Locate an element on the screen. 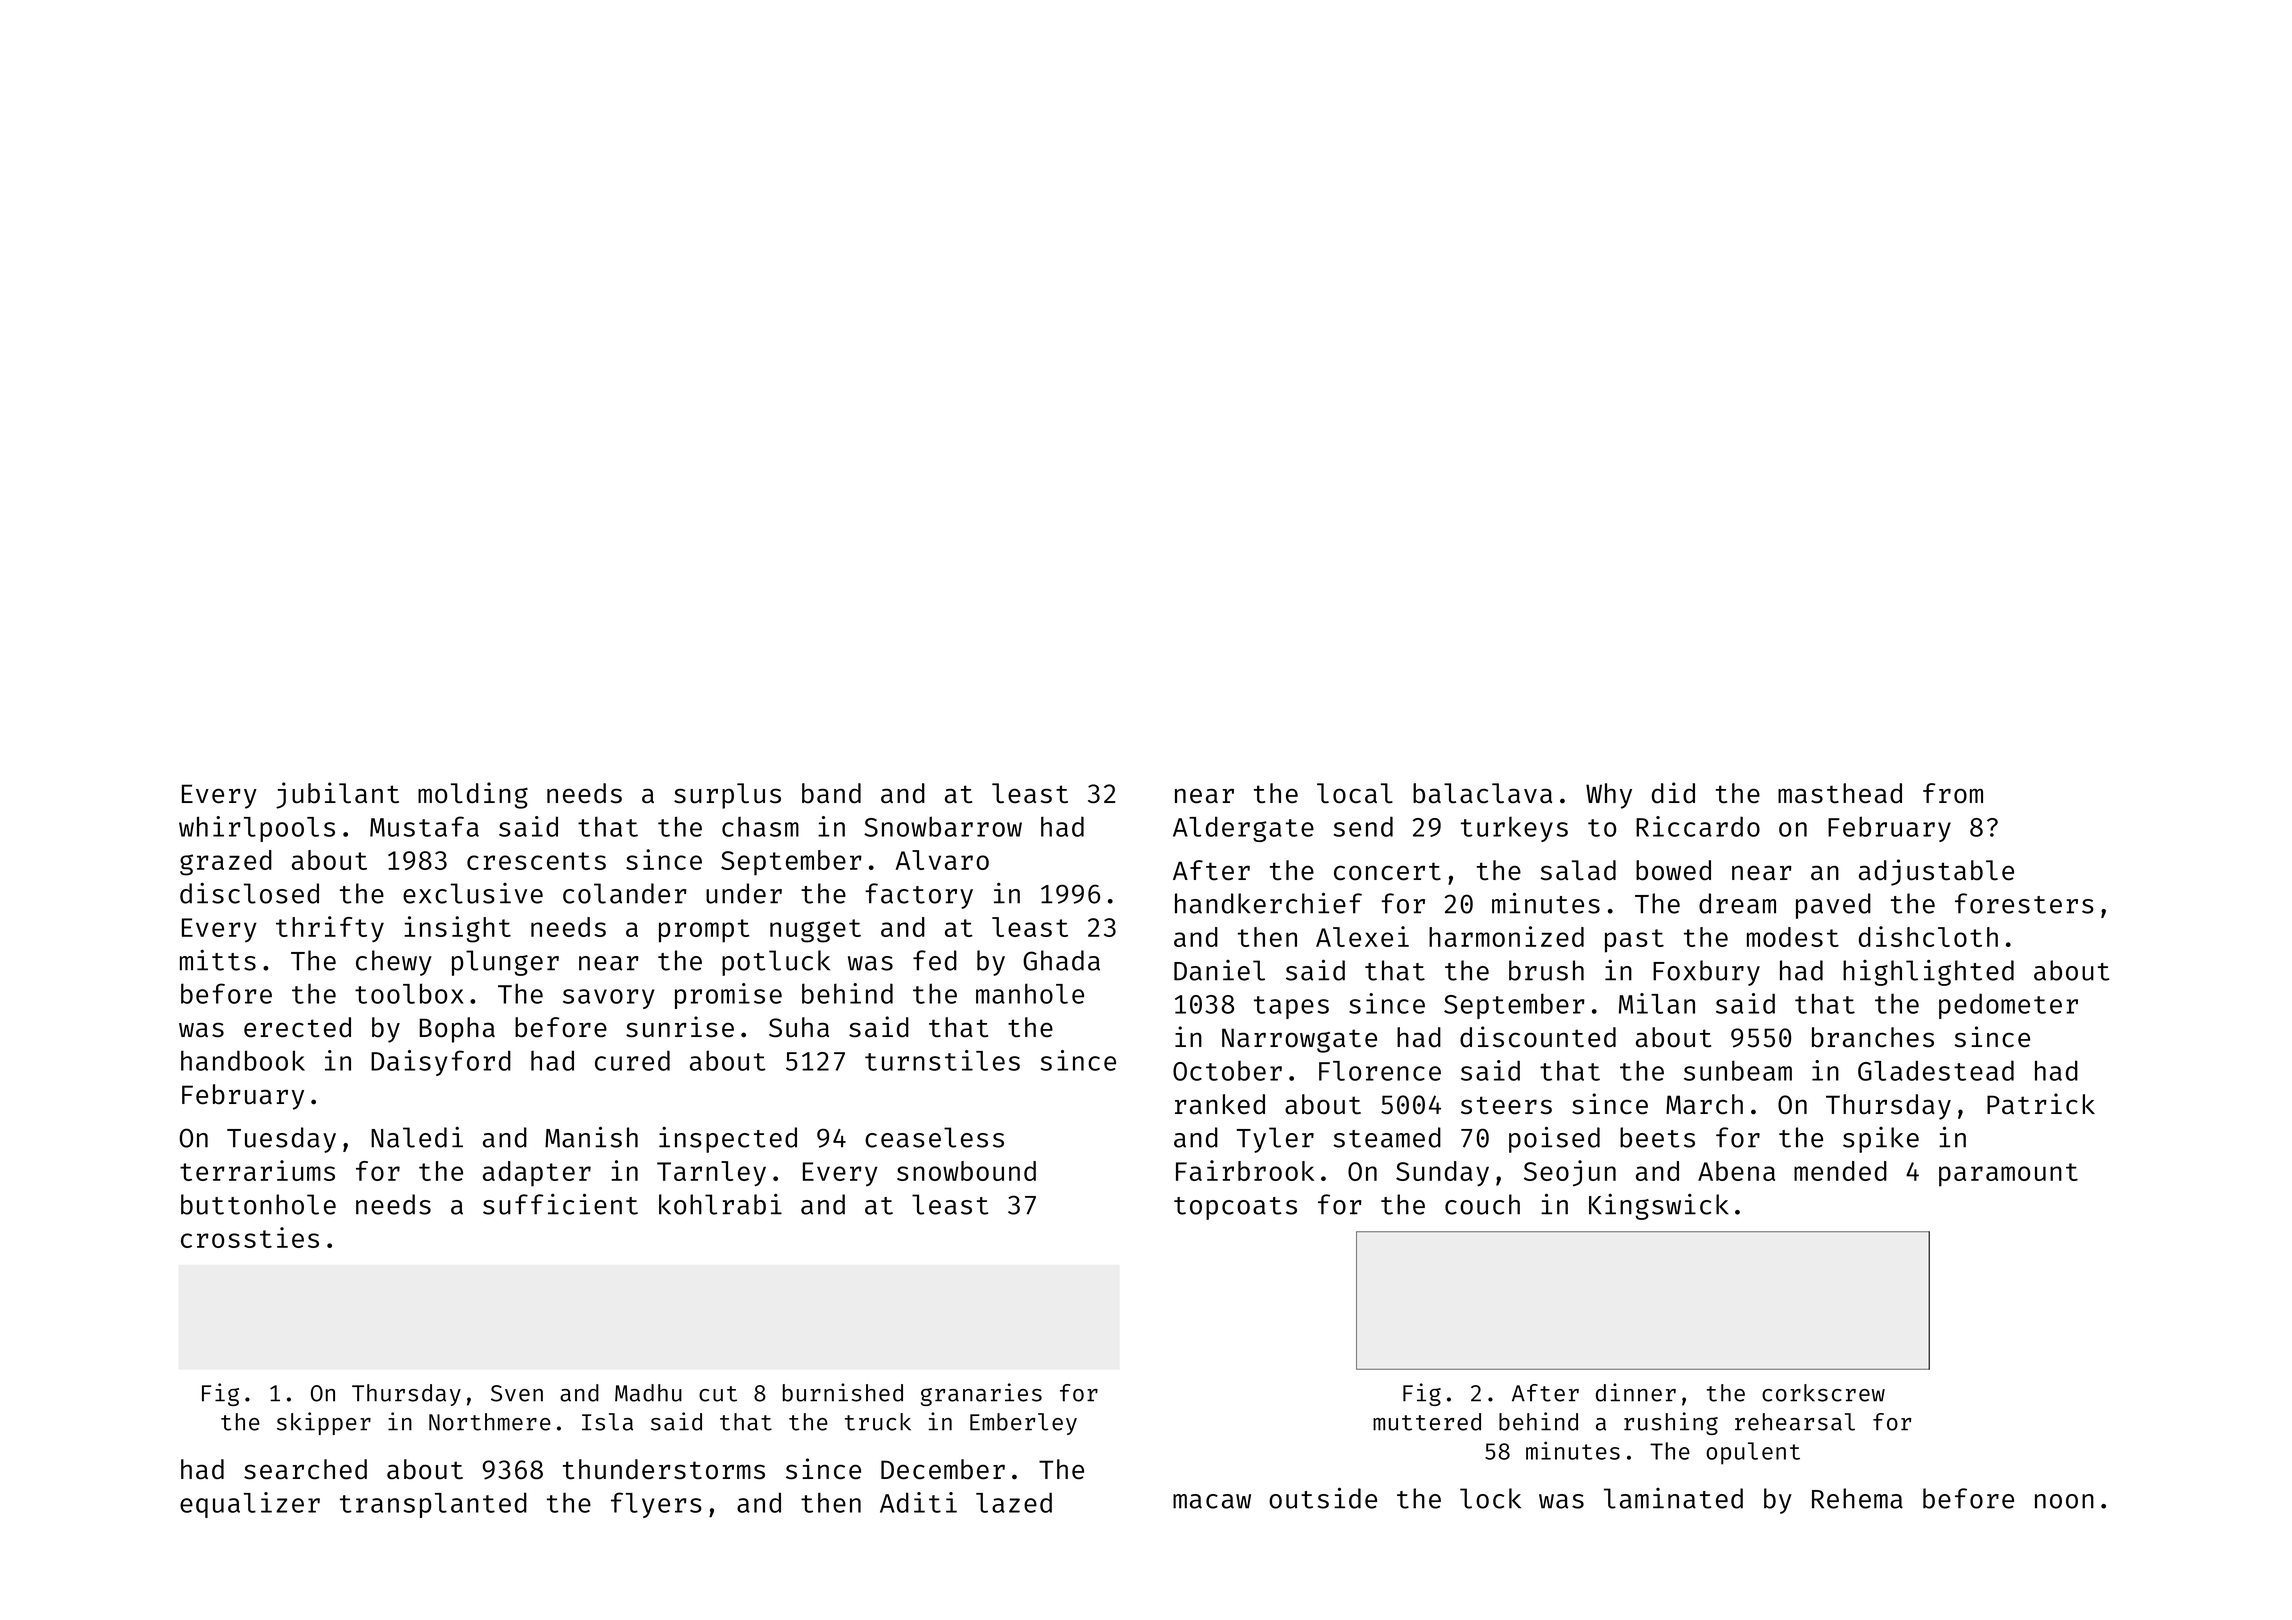  opulent is located at coordinates (1753, 1453).
